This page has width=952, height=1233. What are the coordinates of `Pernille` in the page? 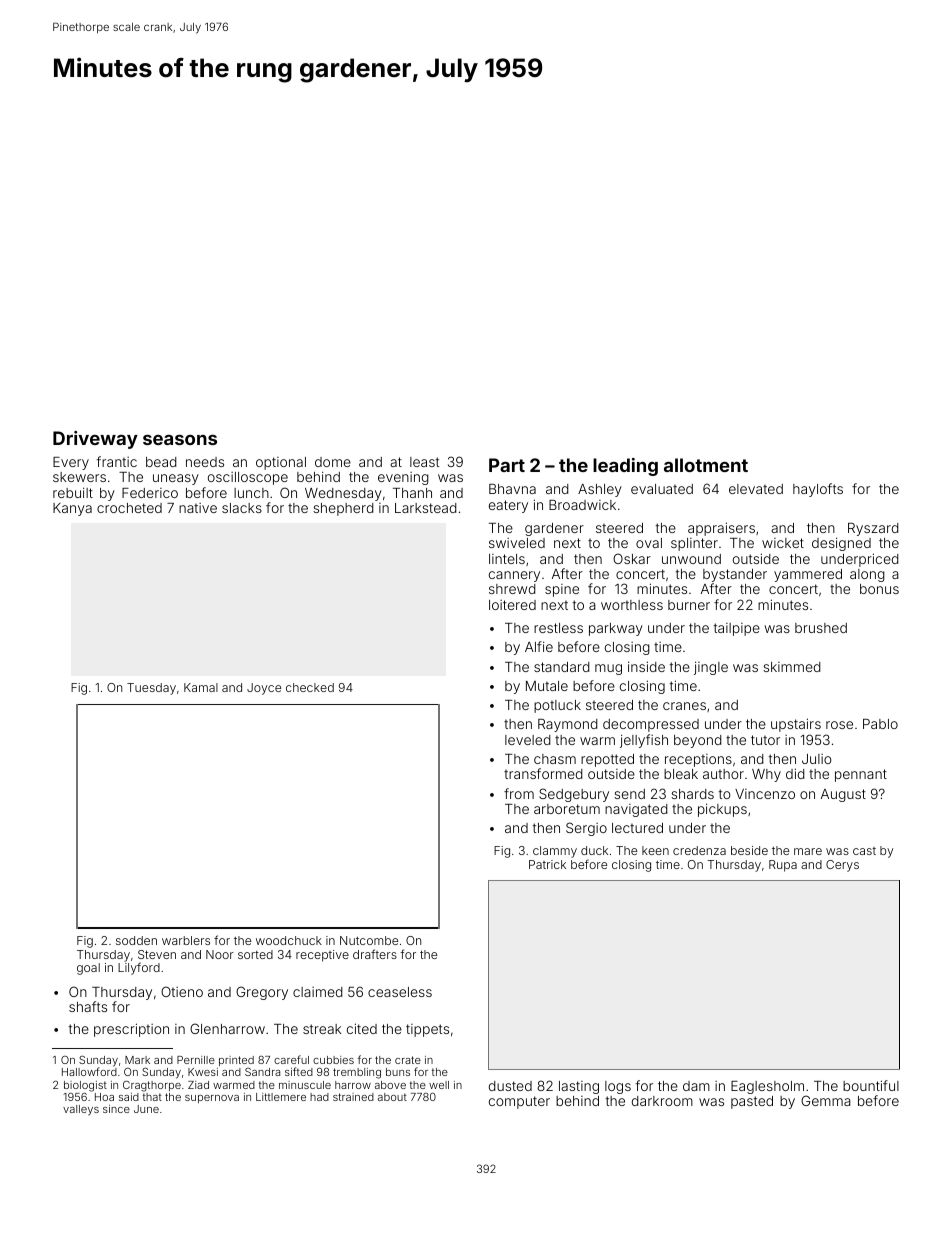 It's located at (196, 1060).
